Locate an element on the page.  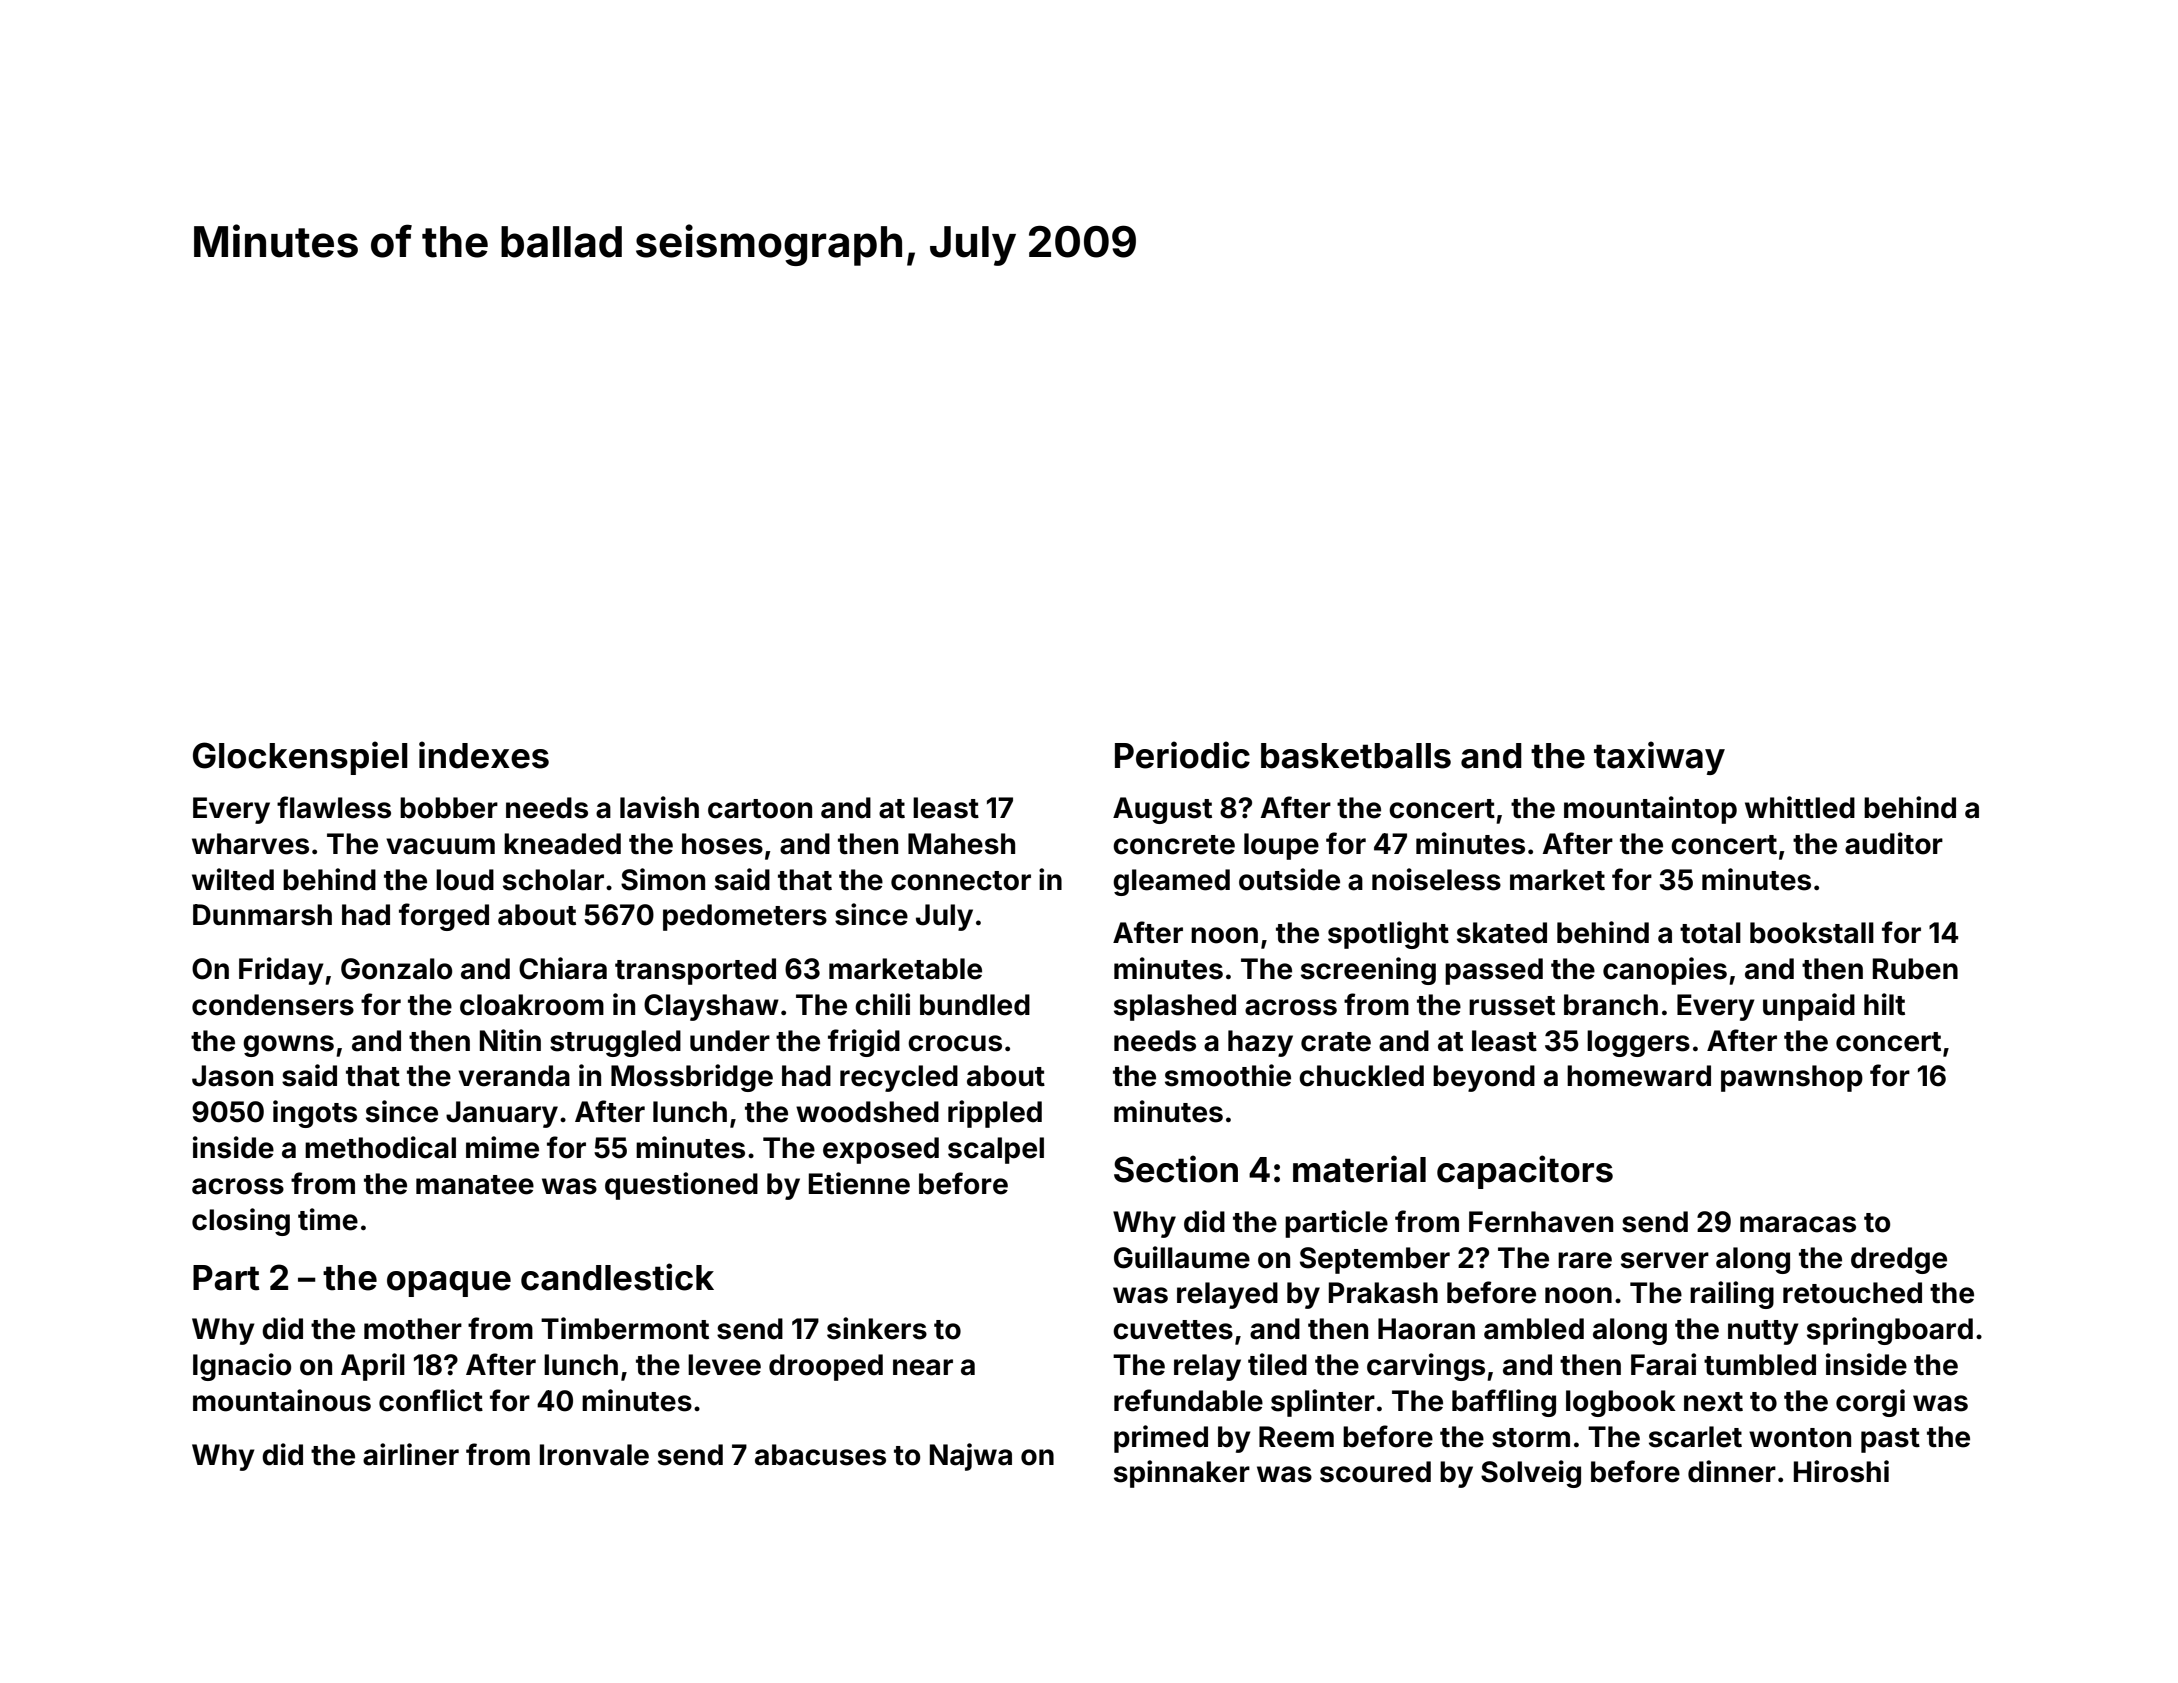
indexes is located at coordinates (484, 755).
